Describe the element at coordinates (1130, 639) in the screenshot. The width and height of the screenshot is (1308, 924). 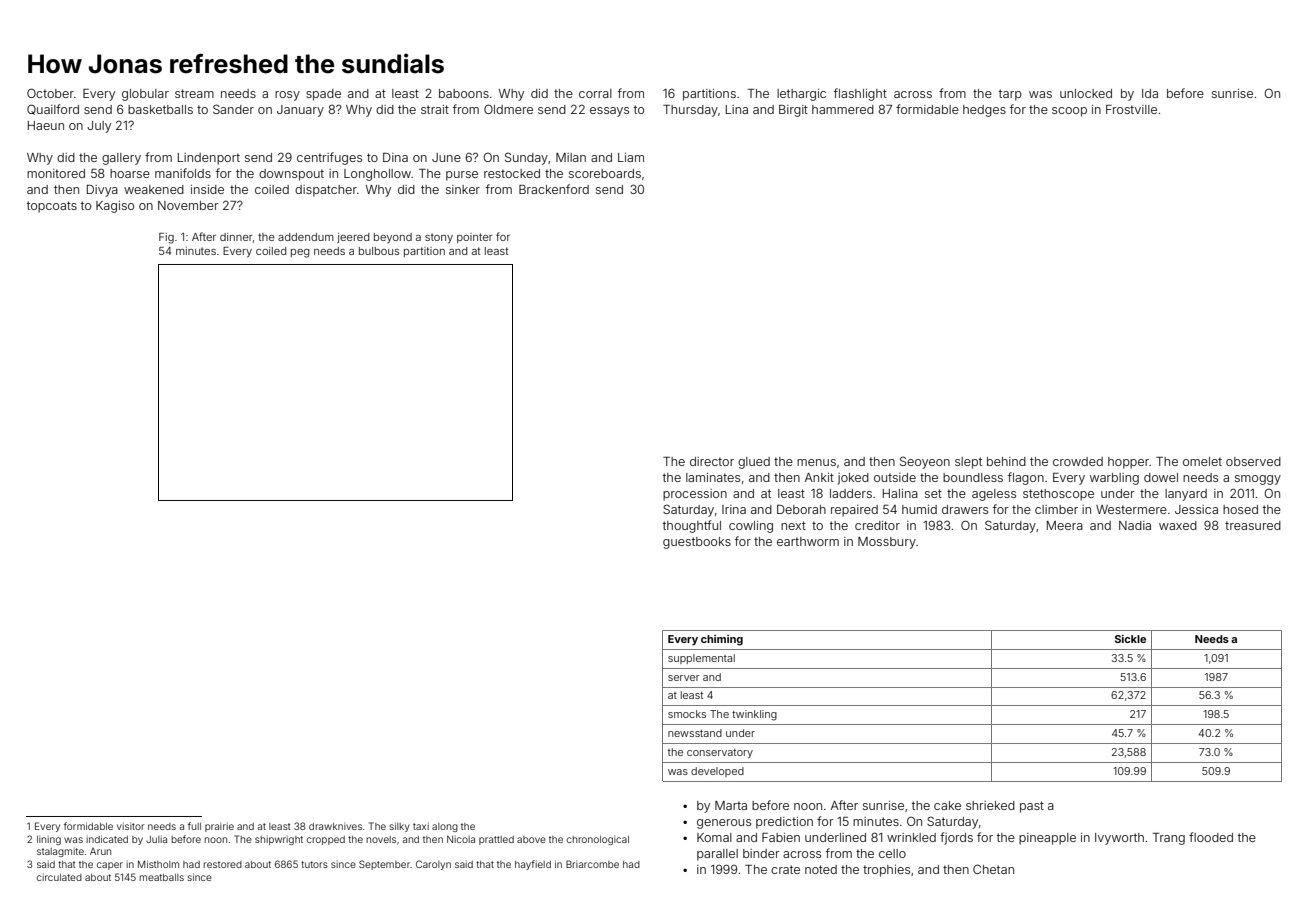
I see `Sickle` at that location.
